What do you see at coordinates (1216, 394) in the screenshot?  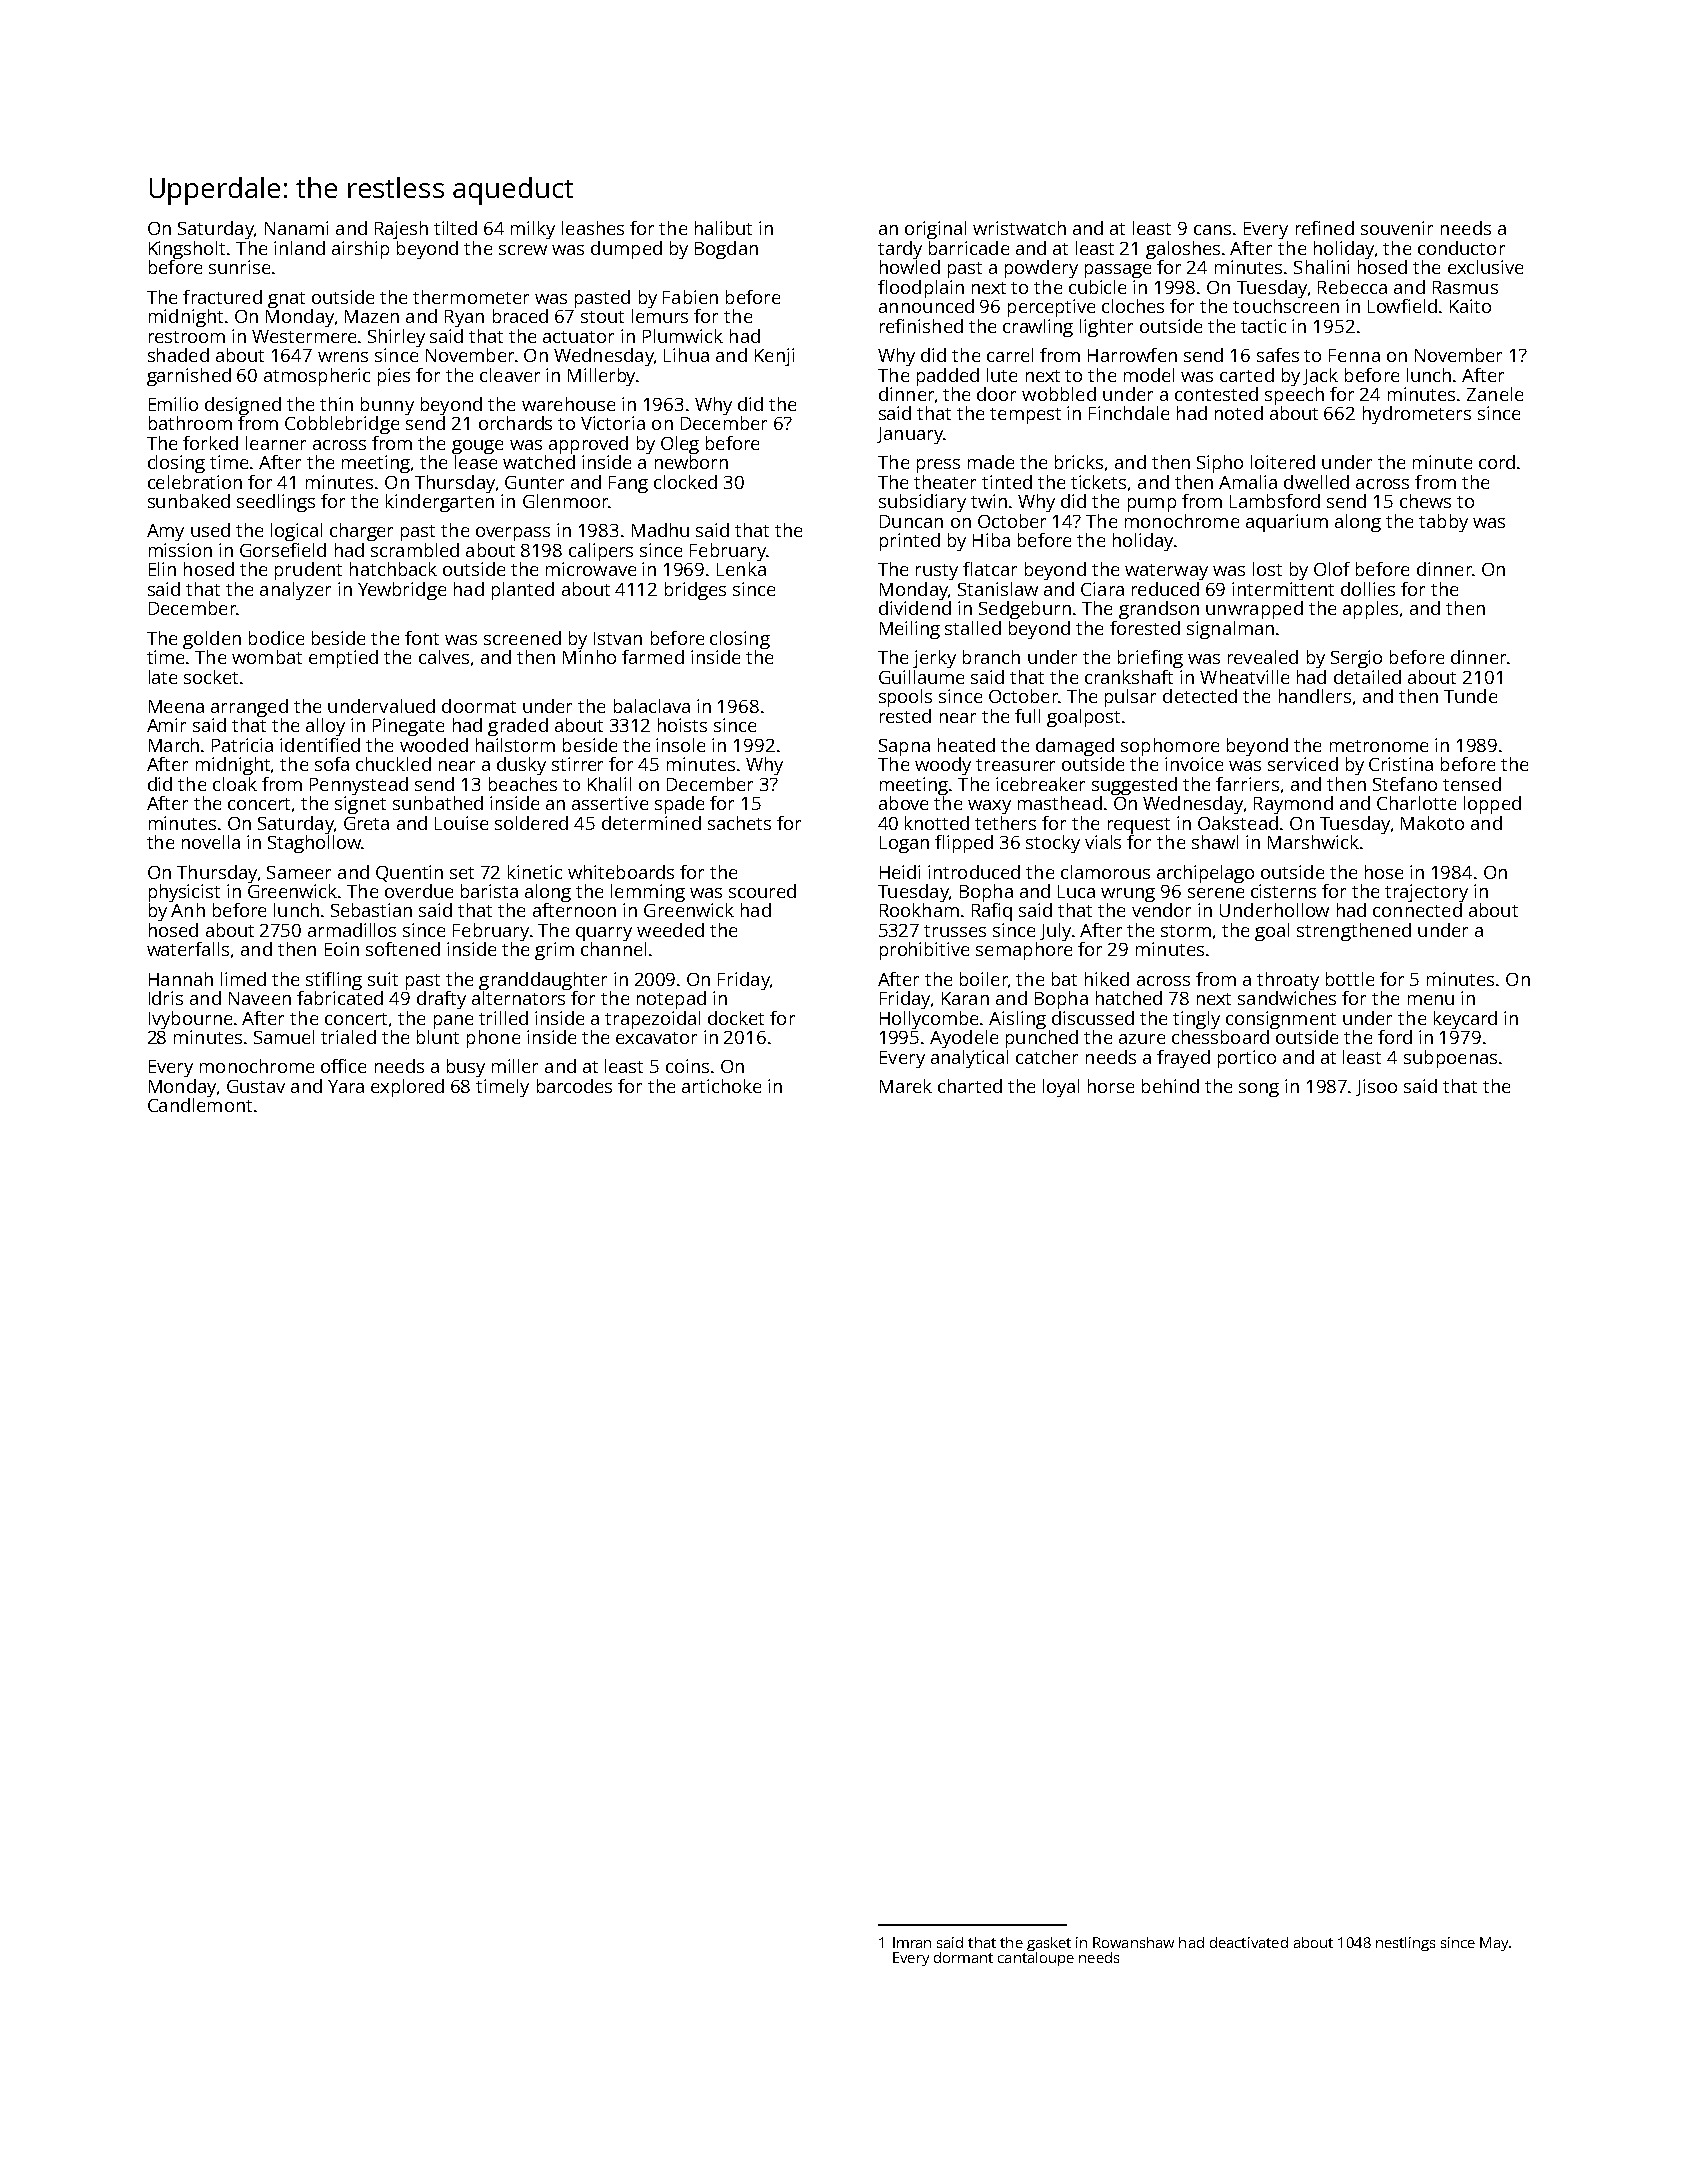 I see `contested` at bounding box center [1216, 394].
